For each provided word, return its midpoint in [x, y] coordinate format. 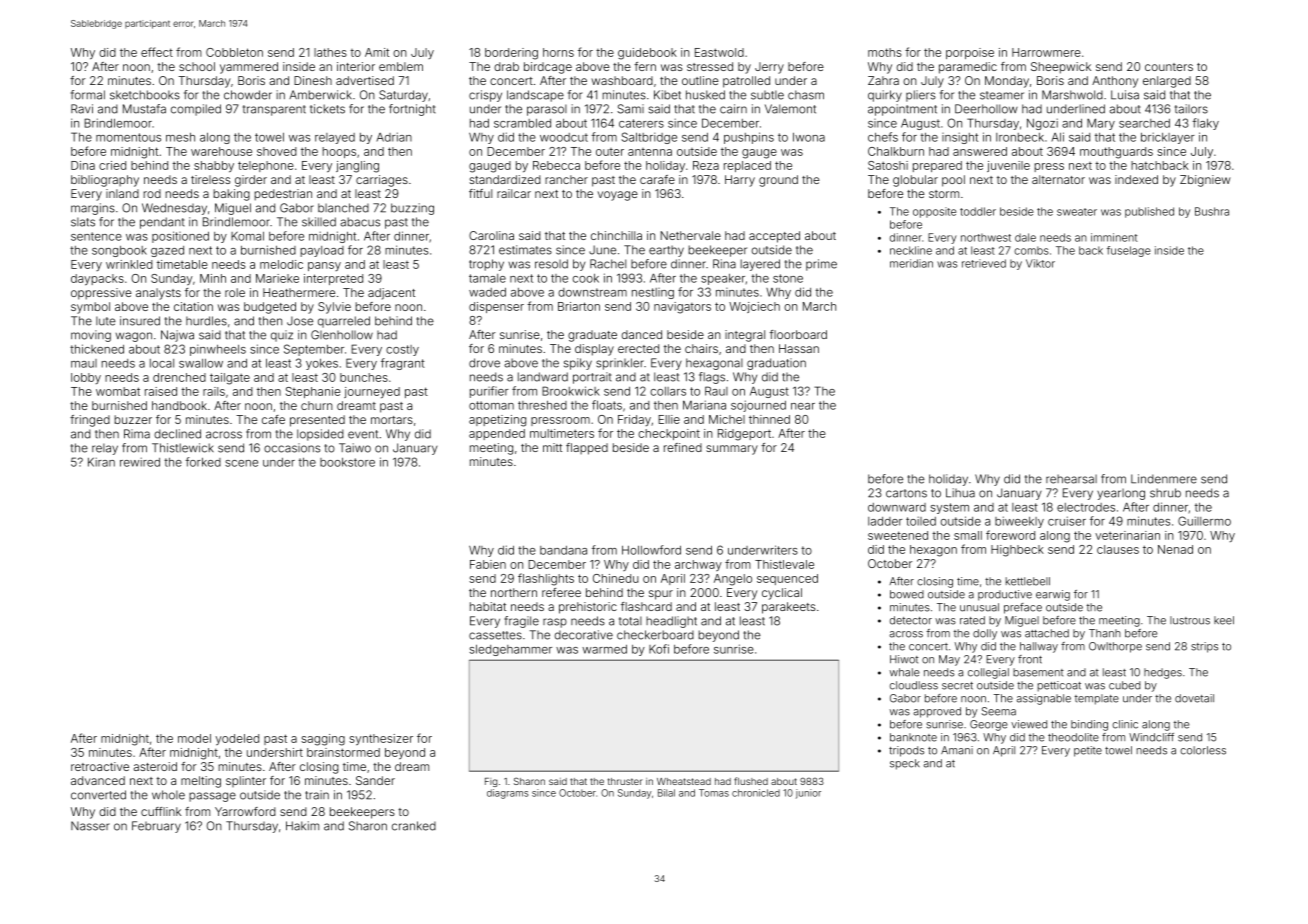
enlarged [1167, 82]
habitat [488, 606]
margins [93, 209]
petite [1088, 751]
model [194, 738]
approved [937, 712]
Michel [727, 419]
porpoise [970, 53]
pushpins [749, 138]
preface [1023, 608]
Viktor [1040, 263]
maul [84, 363]
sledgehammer [510, 650]
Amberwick [320, 95]
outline [700, 80]
